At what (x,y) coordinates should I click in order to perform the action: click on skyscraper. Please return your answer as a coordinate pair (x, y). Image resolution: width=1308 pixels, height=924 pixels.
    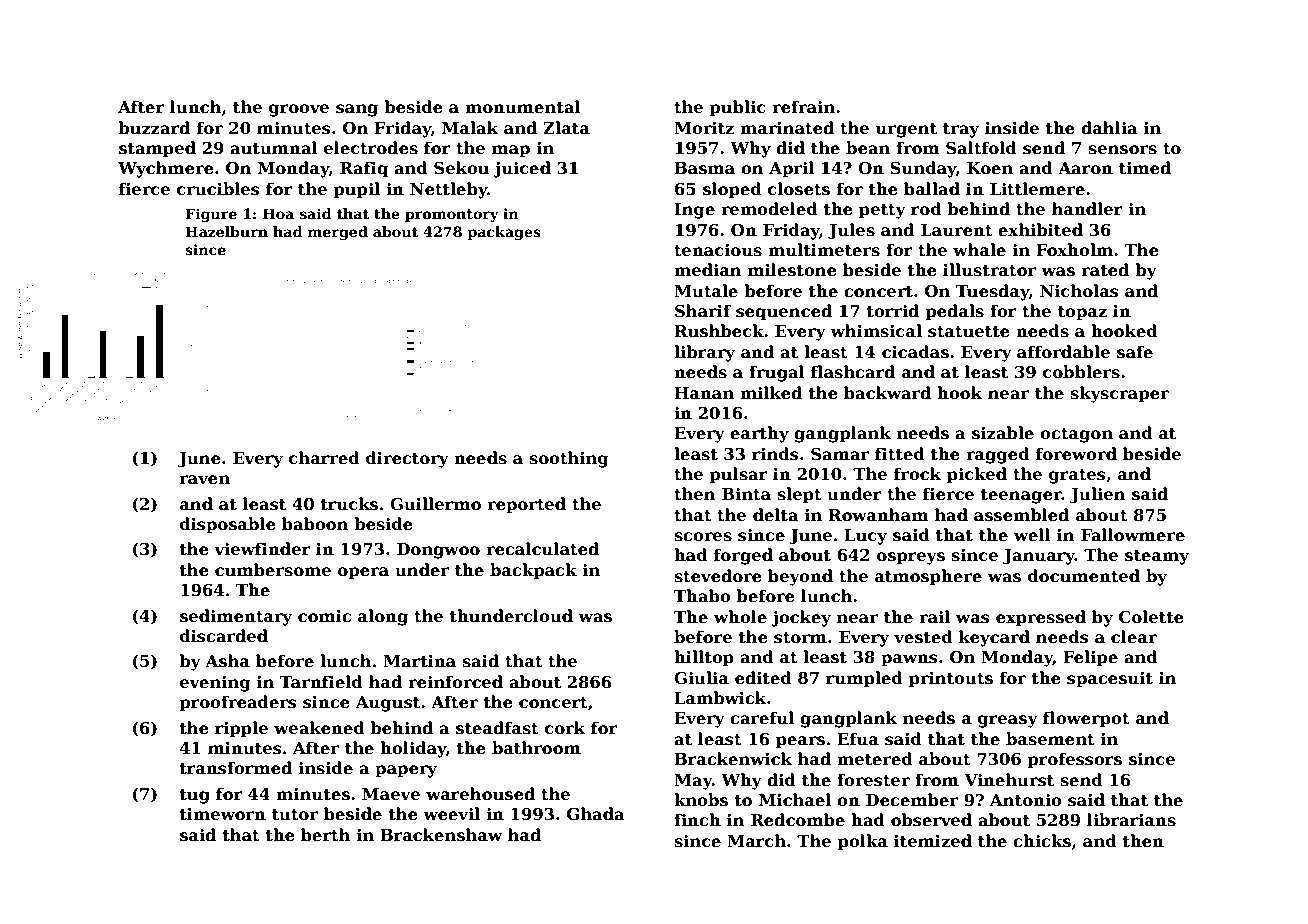
    Looking at the image, I should click on (1119, 394).
